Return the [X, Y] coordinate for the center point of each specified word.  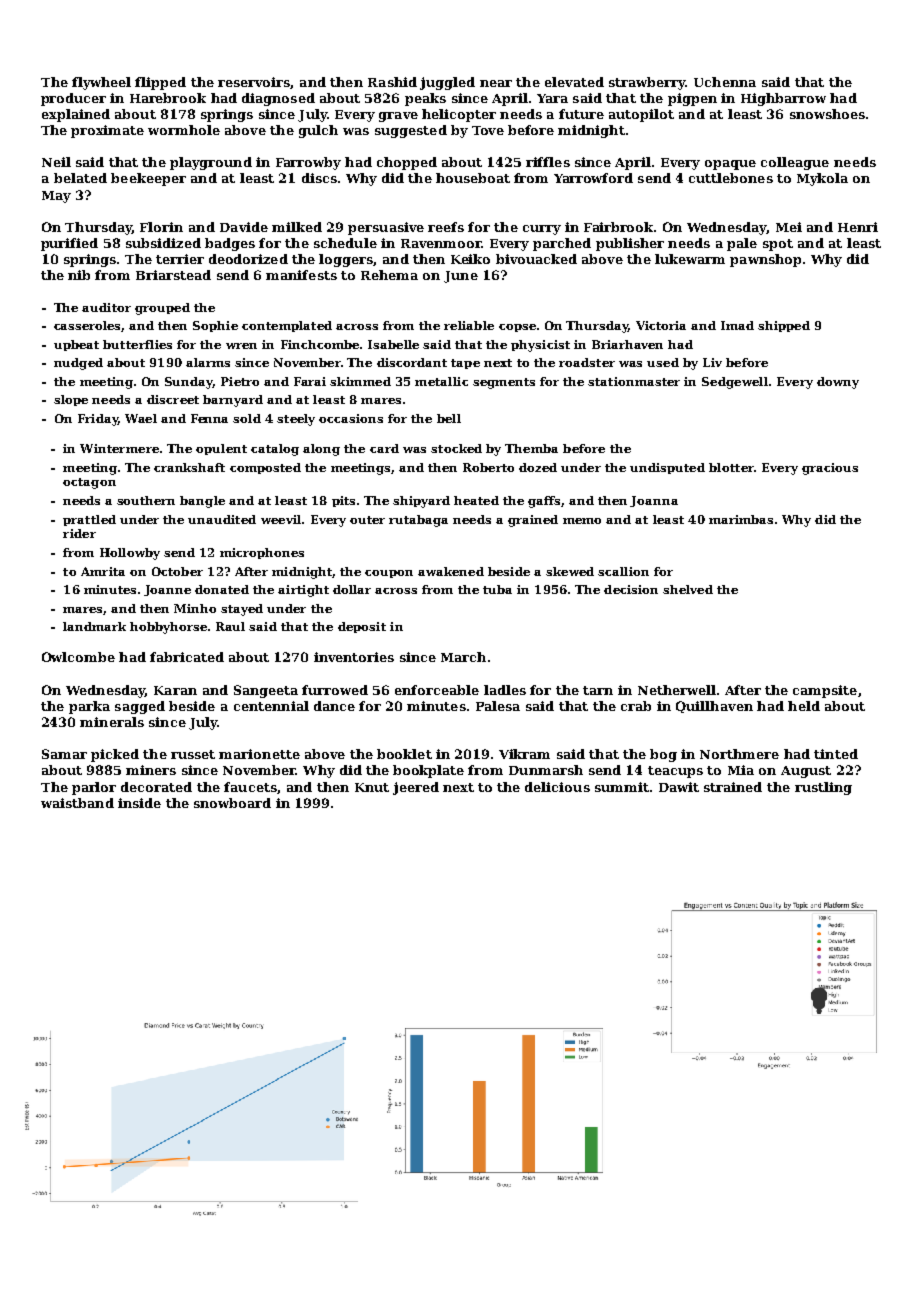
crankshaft [189, 467]
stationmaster [634, 381]
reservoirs [254, 82]
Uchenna [725, 82]
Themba [531, 448]
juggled [447, 83]
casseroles [88, 326]
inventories [354, 657]
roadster [587, 362]
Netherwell [677, 690]
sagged [140, 707]
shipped [784, 326]
